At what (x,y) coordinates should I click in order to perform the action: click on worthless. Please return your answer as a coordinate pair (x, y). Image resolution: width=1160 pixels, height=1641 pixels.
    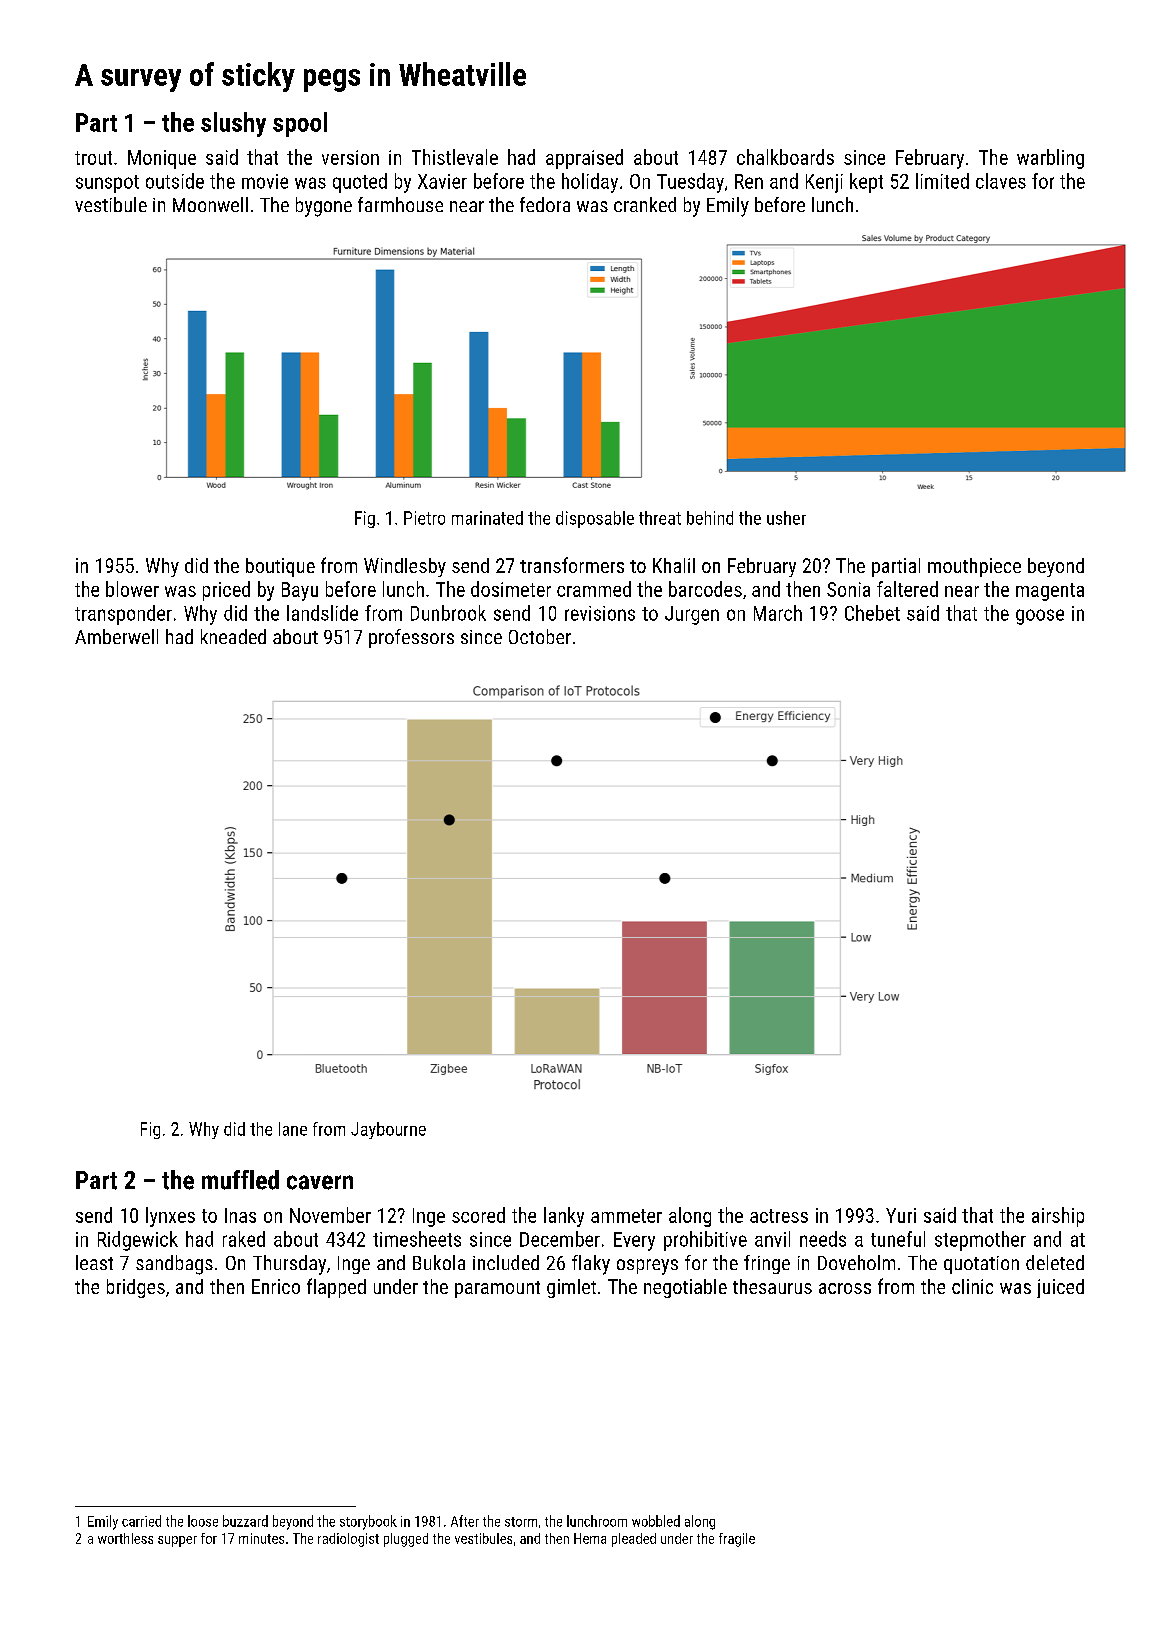
    Looking at the image, I should click on (125, 1538).
